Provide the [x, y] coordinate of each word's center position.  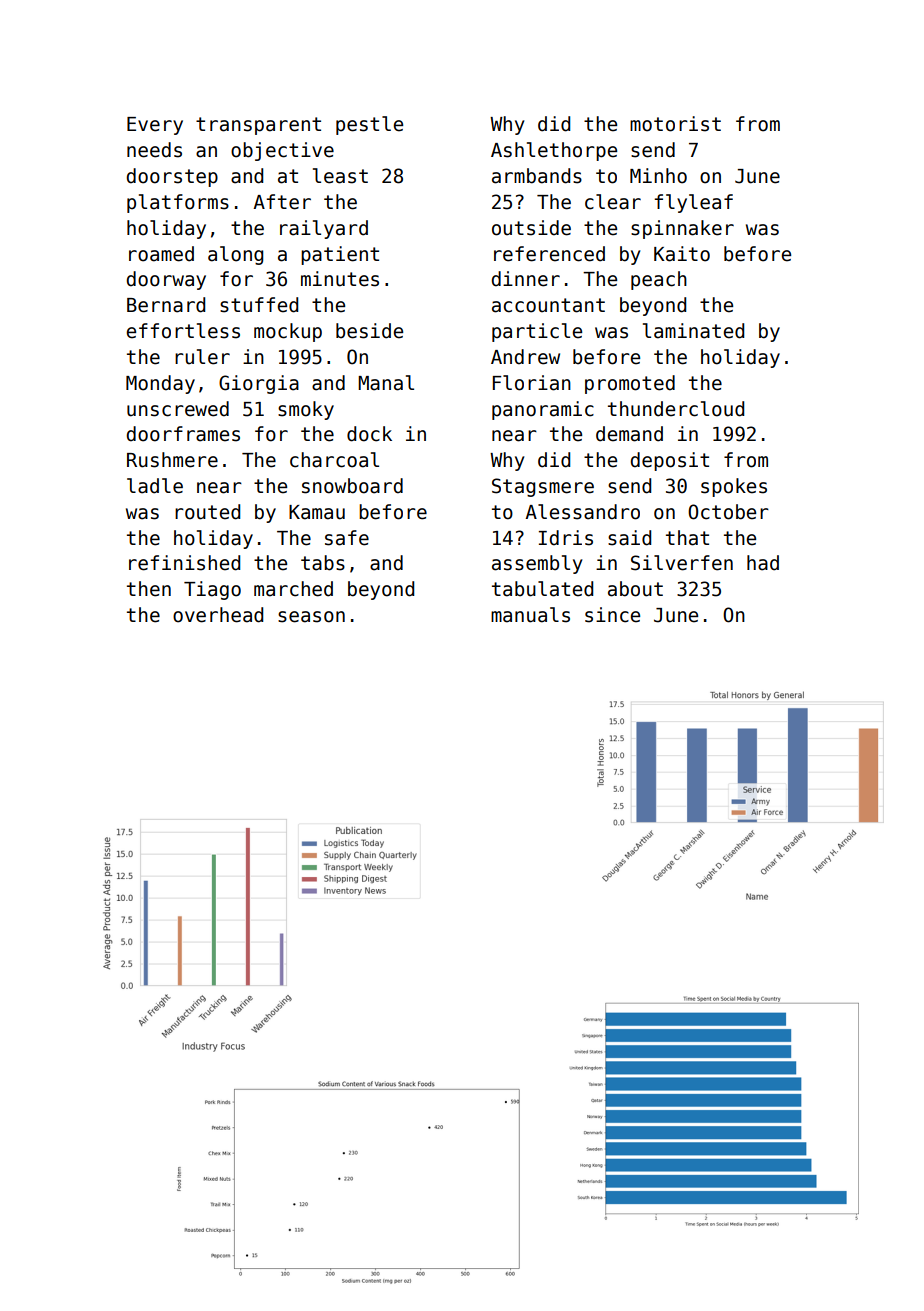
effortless [183, 331]
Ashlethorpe [554, 151]
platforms [178, 203]
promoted [630, 384]
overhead [218, 615]
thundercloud [676, 409]
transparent [258, 126]
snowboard [352, 486]
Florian [532, 383]
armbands [537, 176]
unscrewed [178, 409]
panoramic [543, 410]
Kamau [317, 512]
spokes [734, 487]
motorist [675, 124]
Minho [658, 176]
